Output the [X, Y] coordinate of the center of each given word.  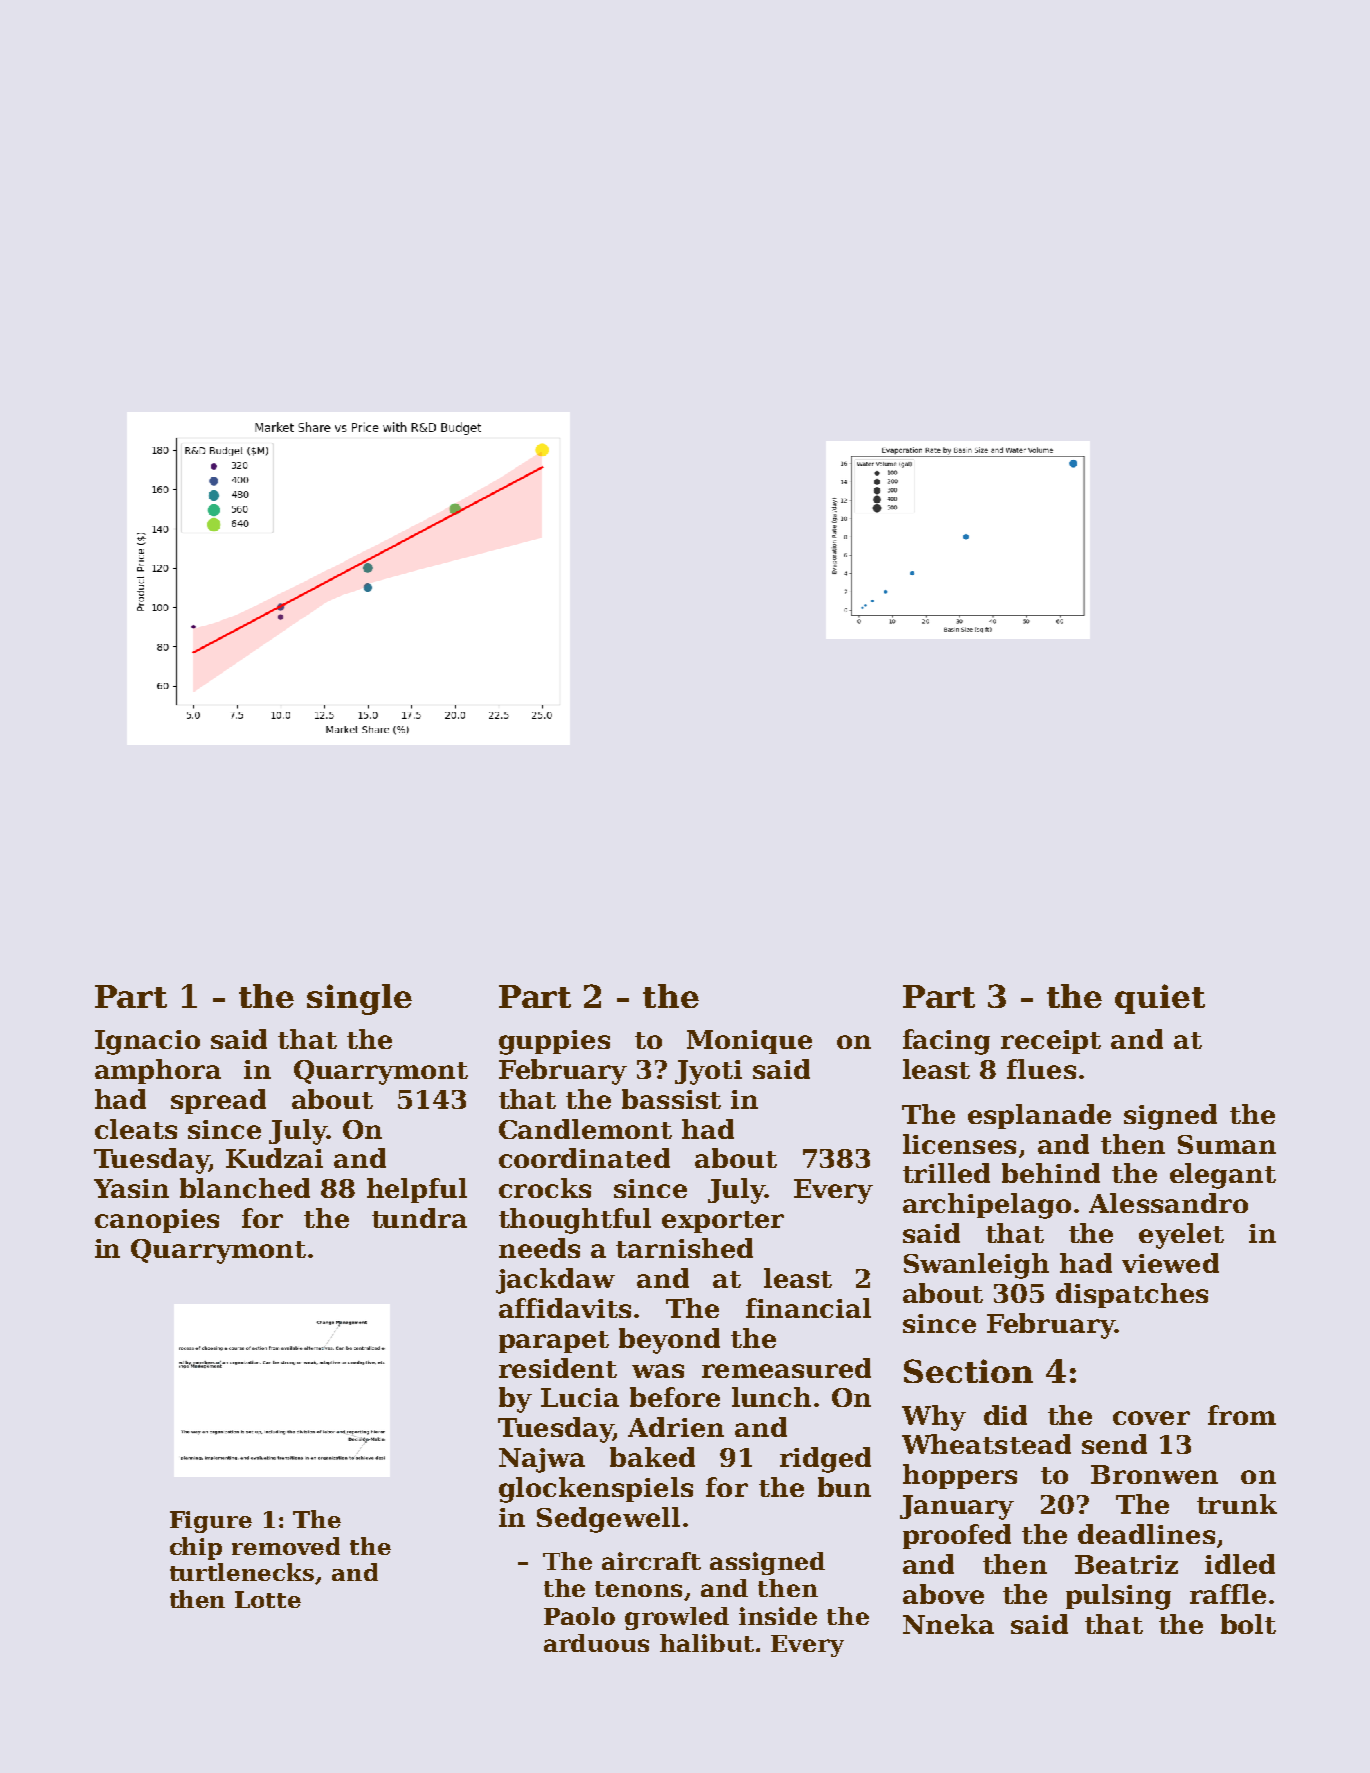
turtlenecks [242, 1572]
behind [1051, 1173]
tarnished [684, 1248]
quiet [1160, 999]
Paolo [579, 1616]
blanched [245, 1188]
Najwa [542, 1460]
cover [1151, 1418]
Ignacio [147, 1042]
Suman [1227, 1144]
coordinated [584, 1158]
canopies [157, 1221]
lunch [771, 1397]
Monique [749, 1042]
